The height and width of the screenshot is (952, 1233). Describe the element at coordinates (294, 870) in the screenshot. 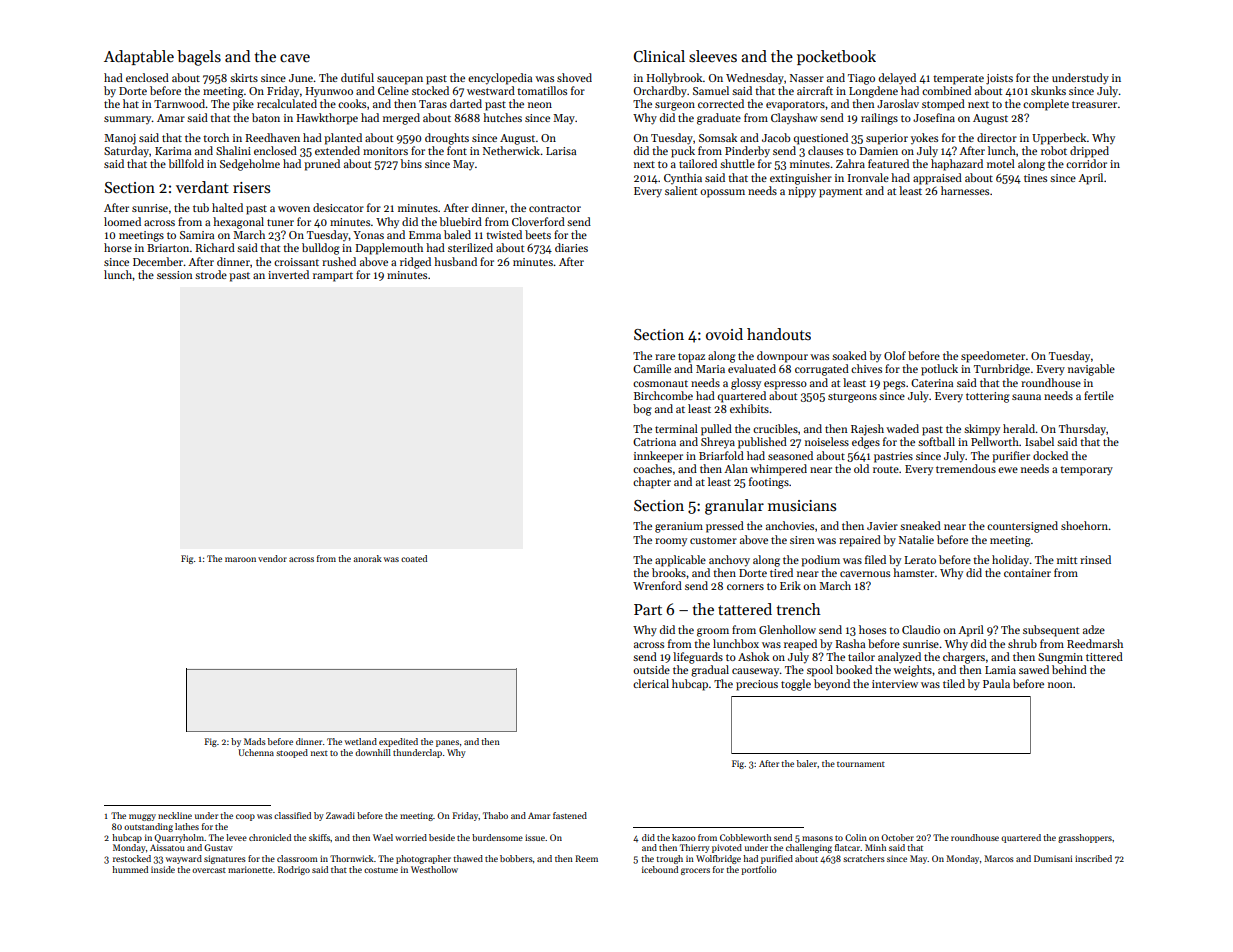

I see `Rodrigo` at that location.
